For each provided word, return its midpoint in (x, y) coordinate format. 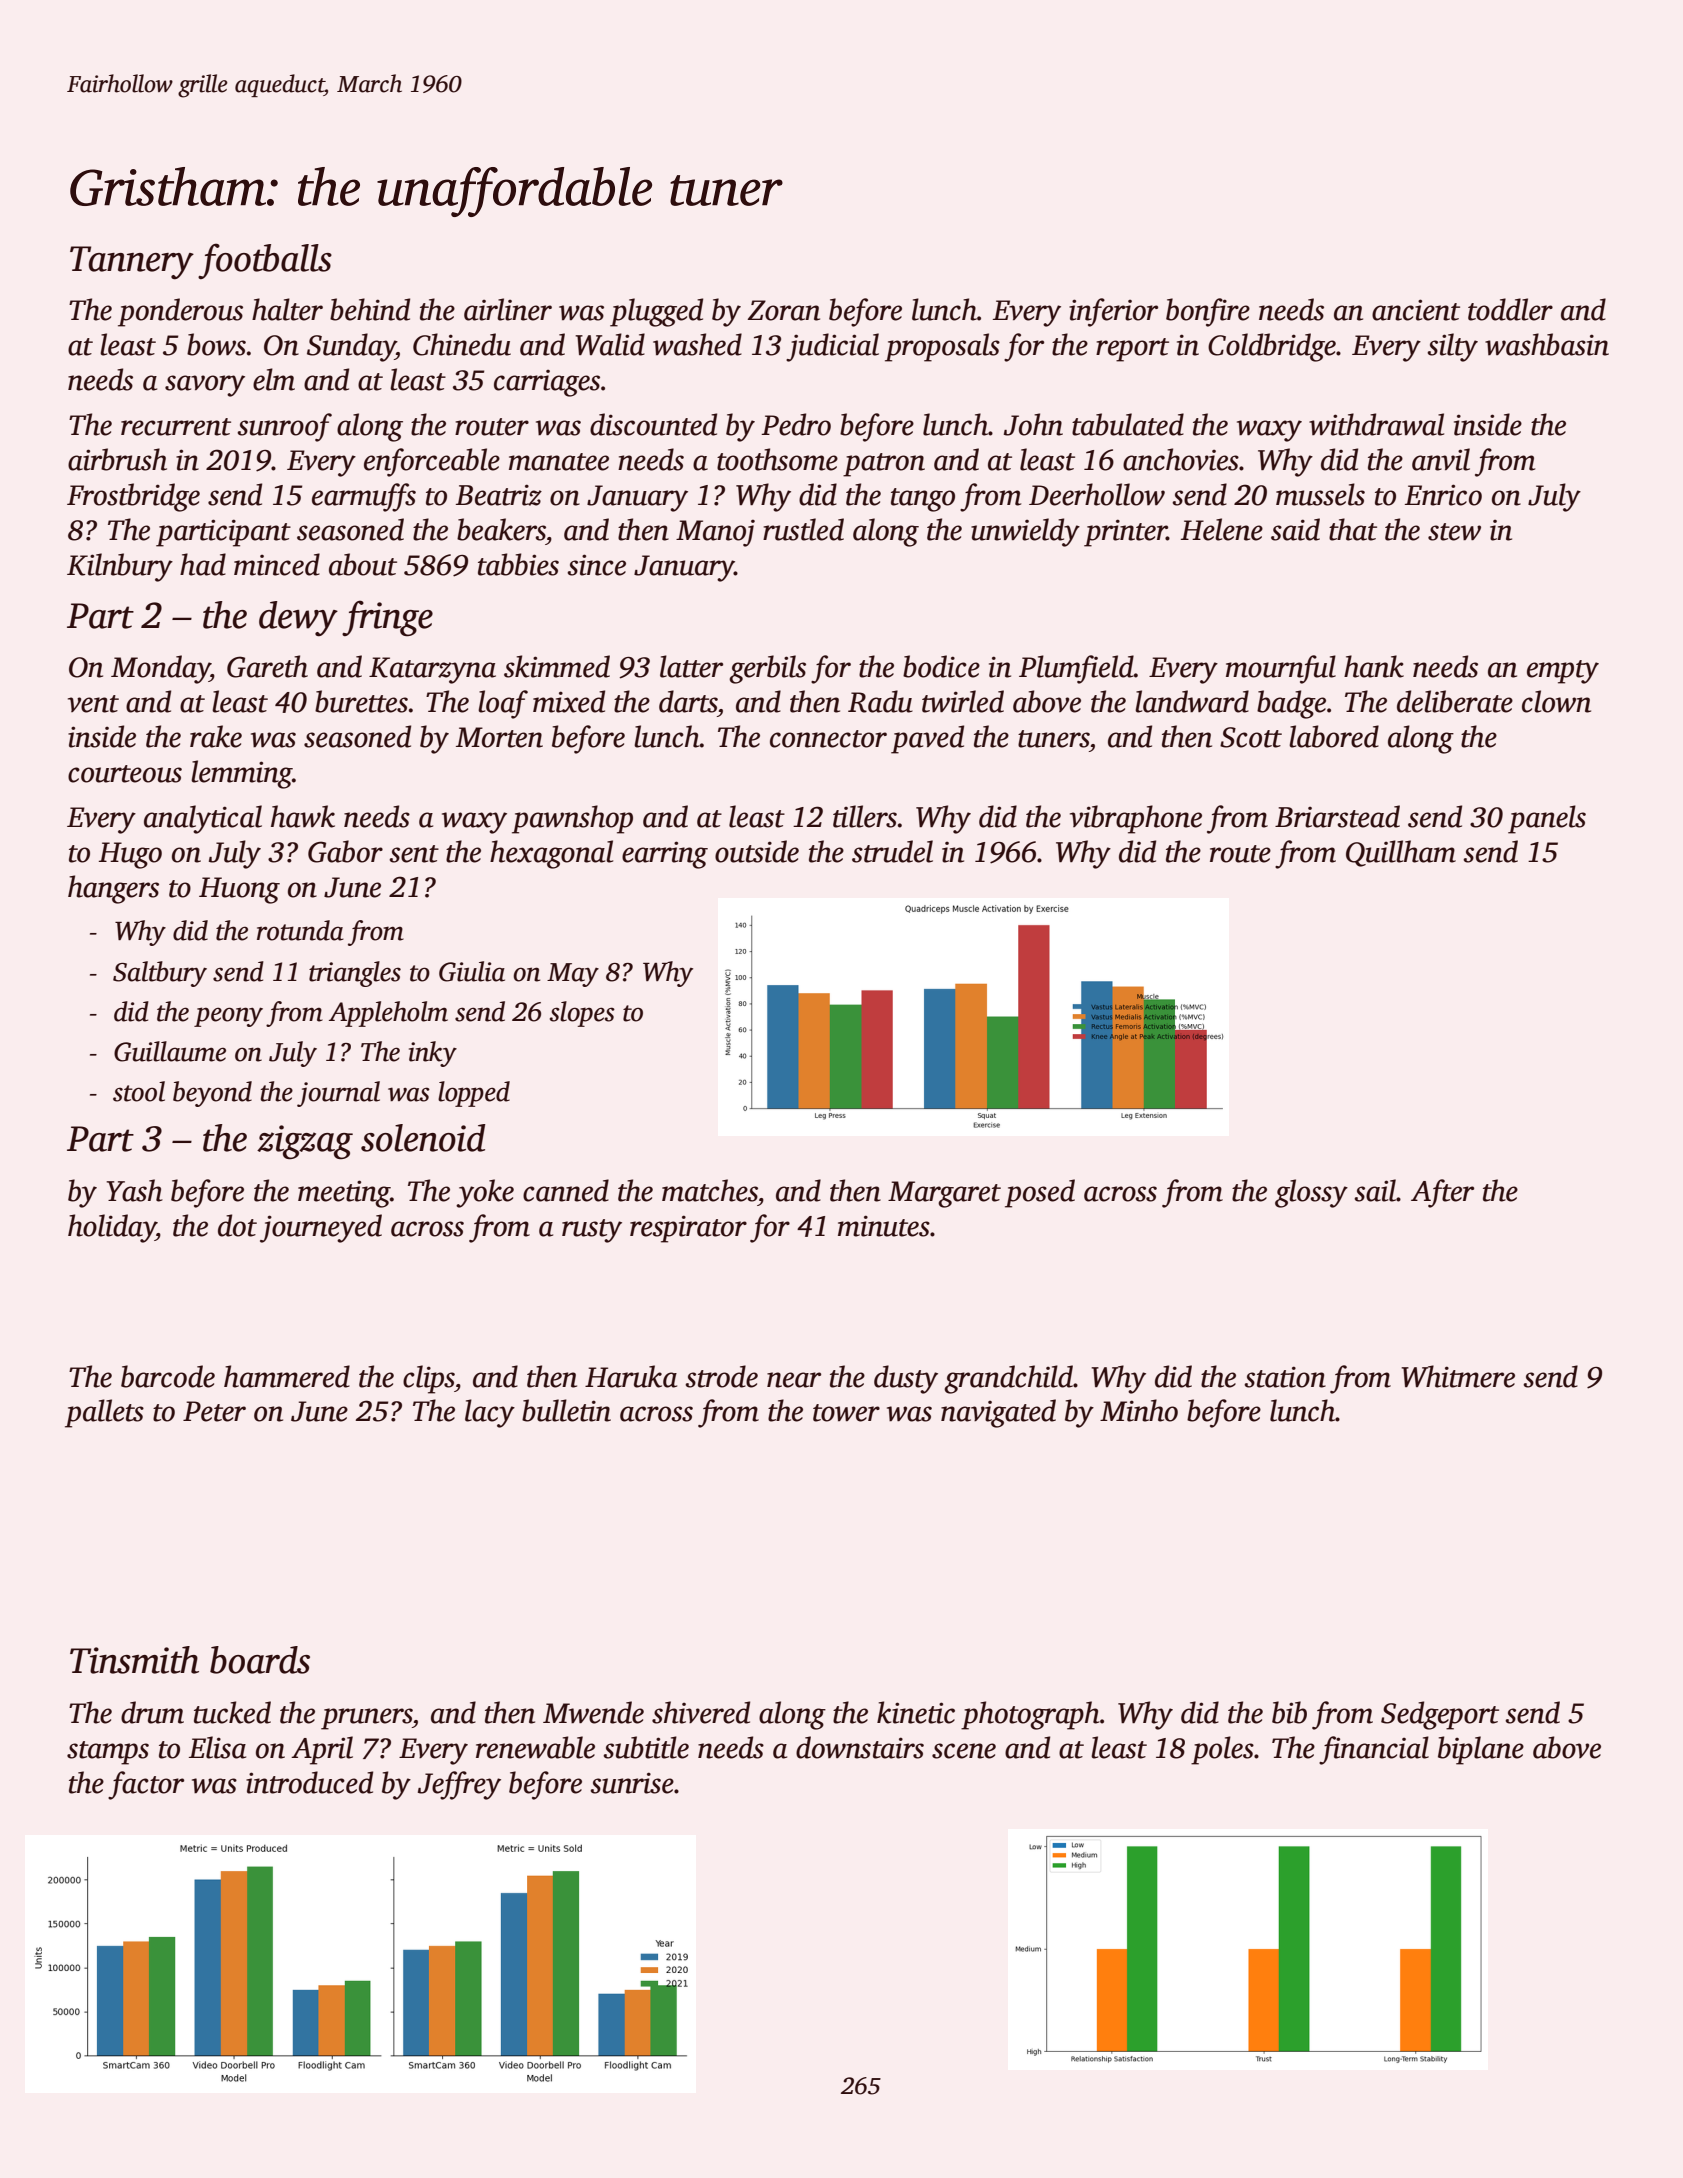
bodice (941, 666)
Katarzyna (432, 670)
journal (338, 1094)
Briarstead (1337, 816)
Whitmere (1458, 1376)
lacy (490, 1413)
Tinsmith (134, 1660)
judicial (832, 347)
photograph (1030, 1715)
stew (1454, 532)
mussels (1320, 494)
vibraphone (1136, 819)
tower (846, 1413)
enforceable (432, 462)
